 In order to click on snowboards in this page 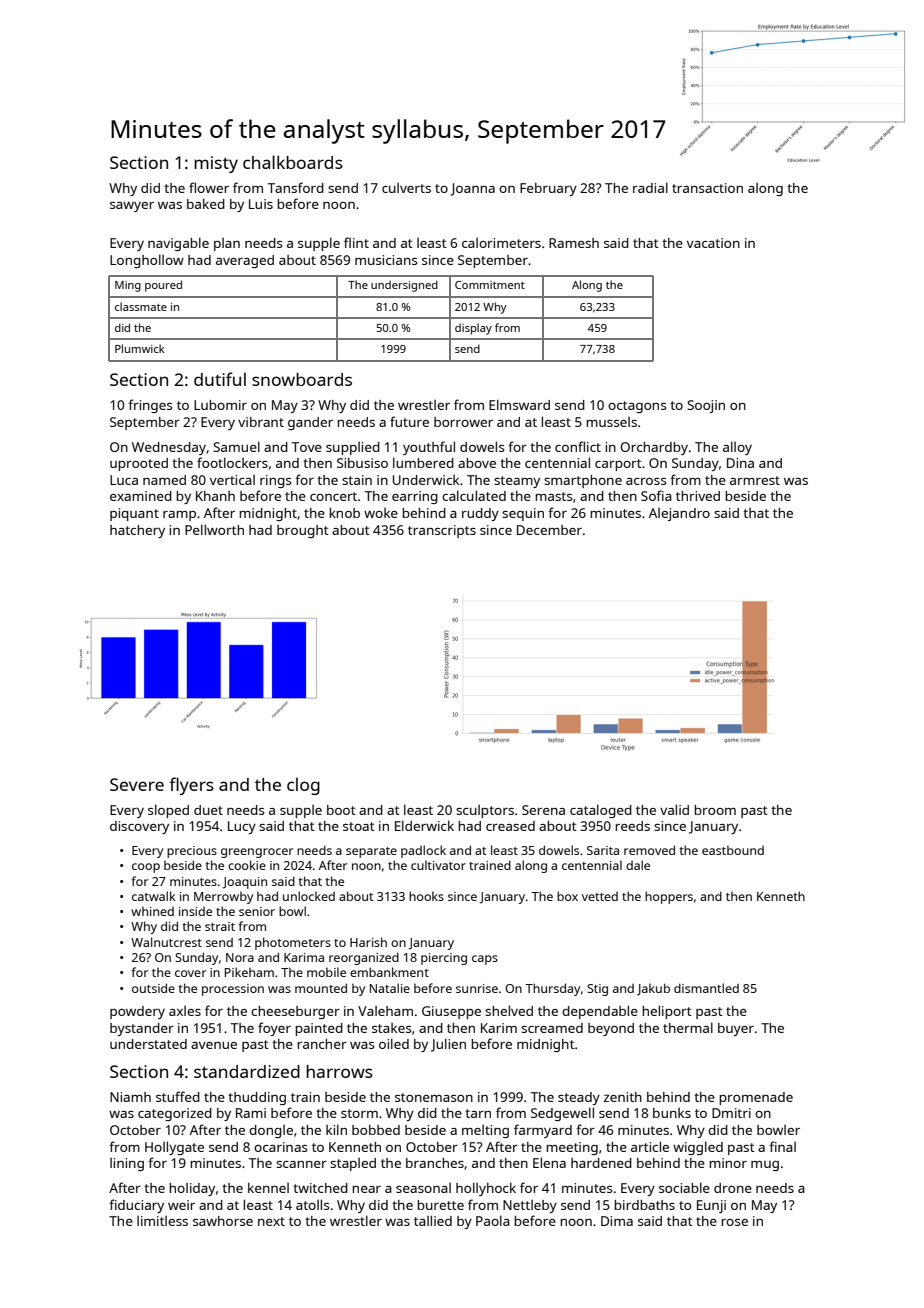, I will do `click(302, 379)`.
